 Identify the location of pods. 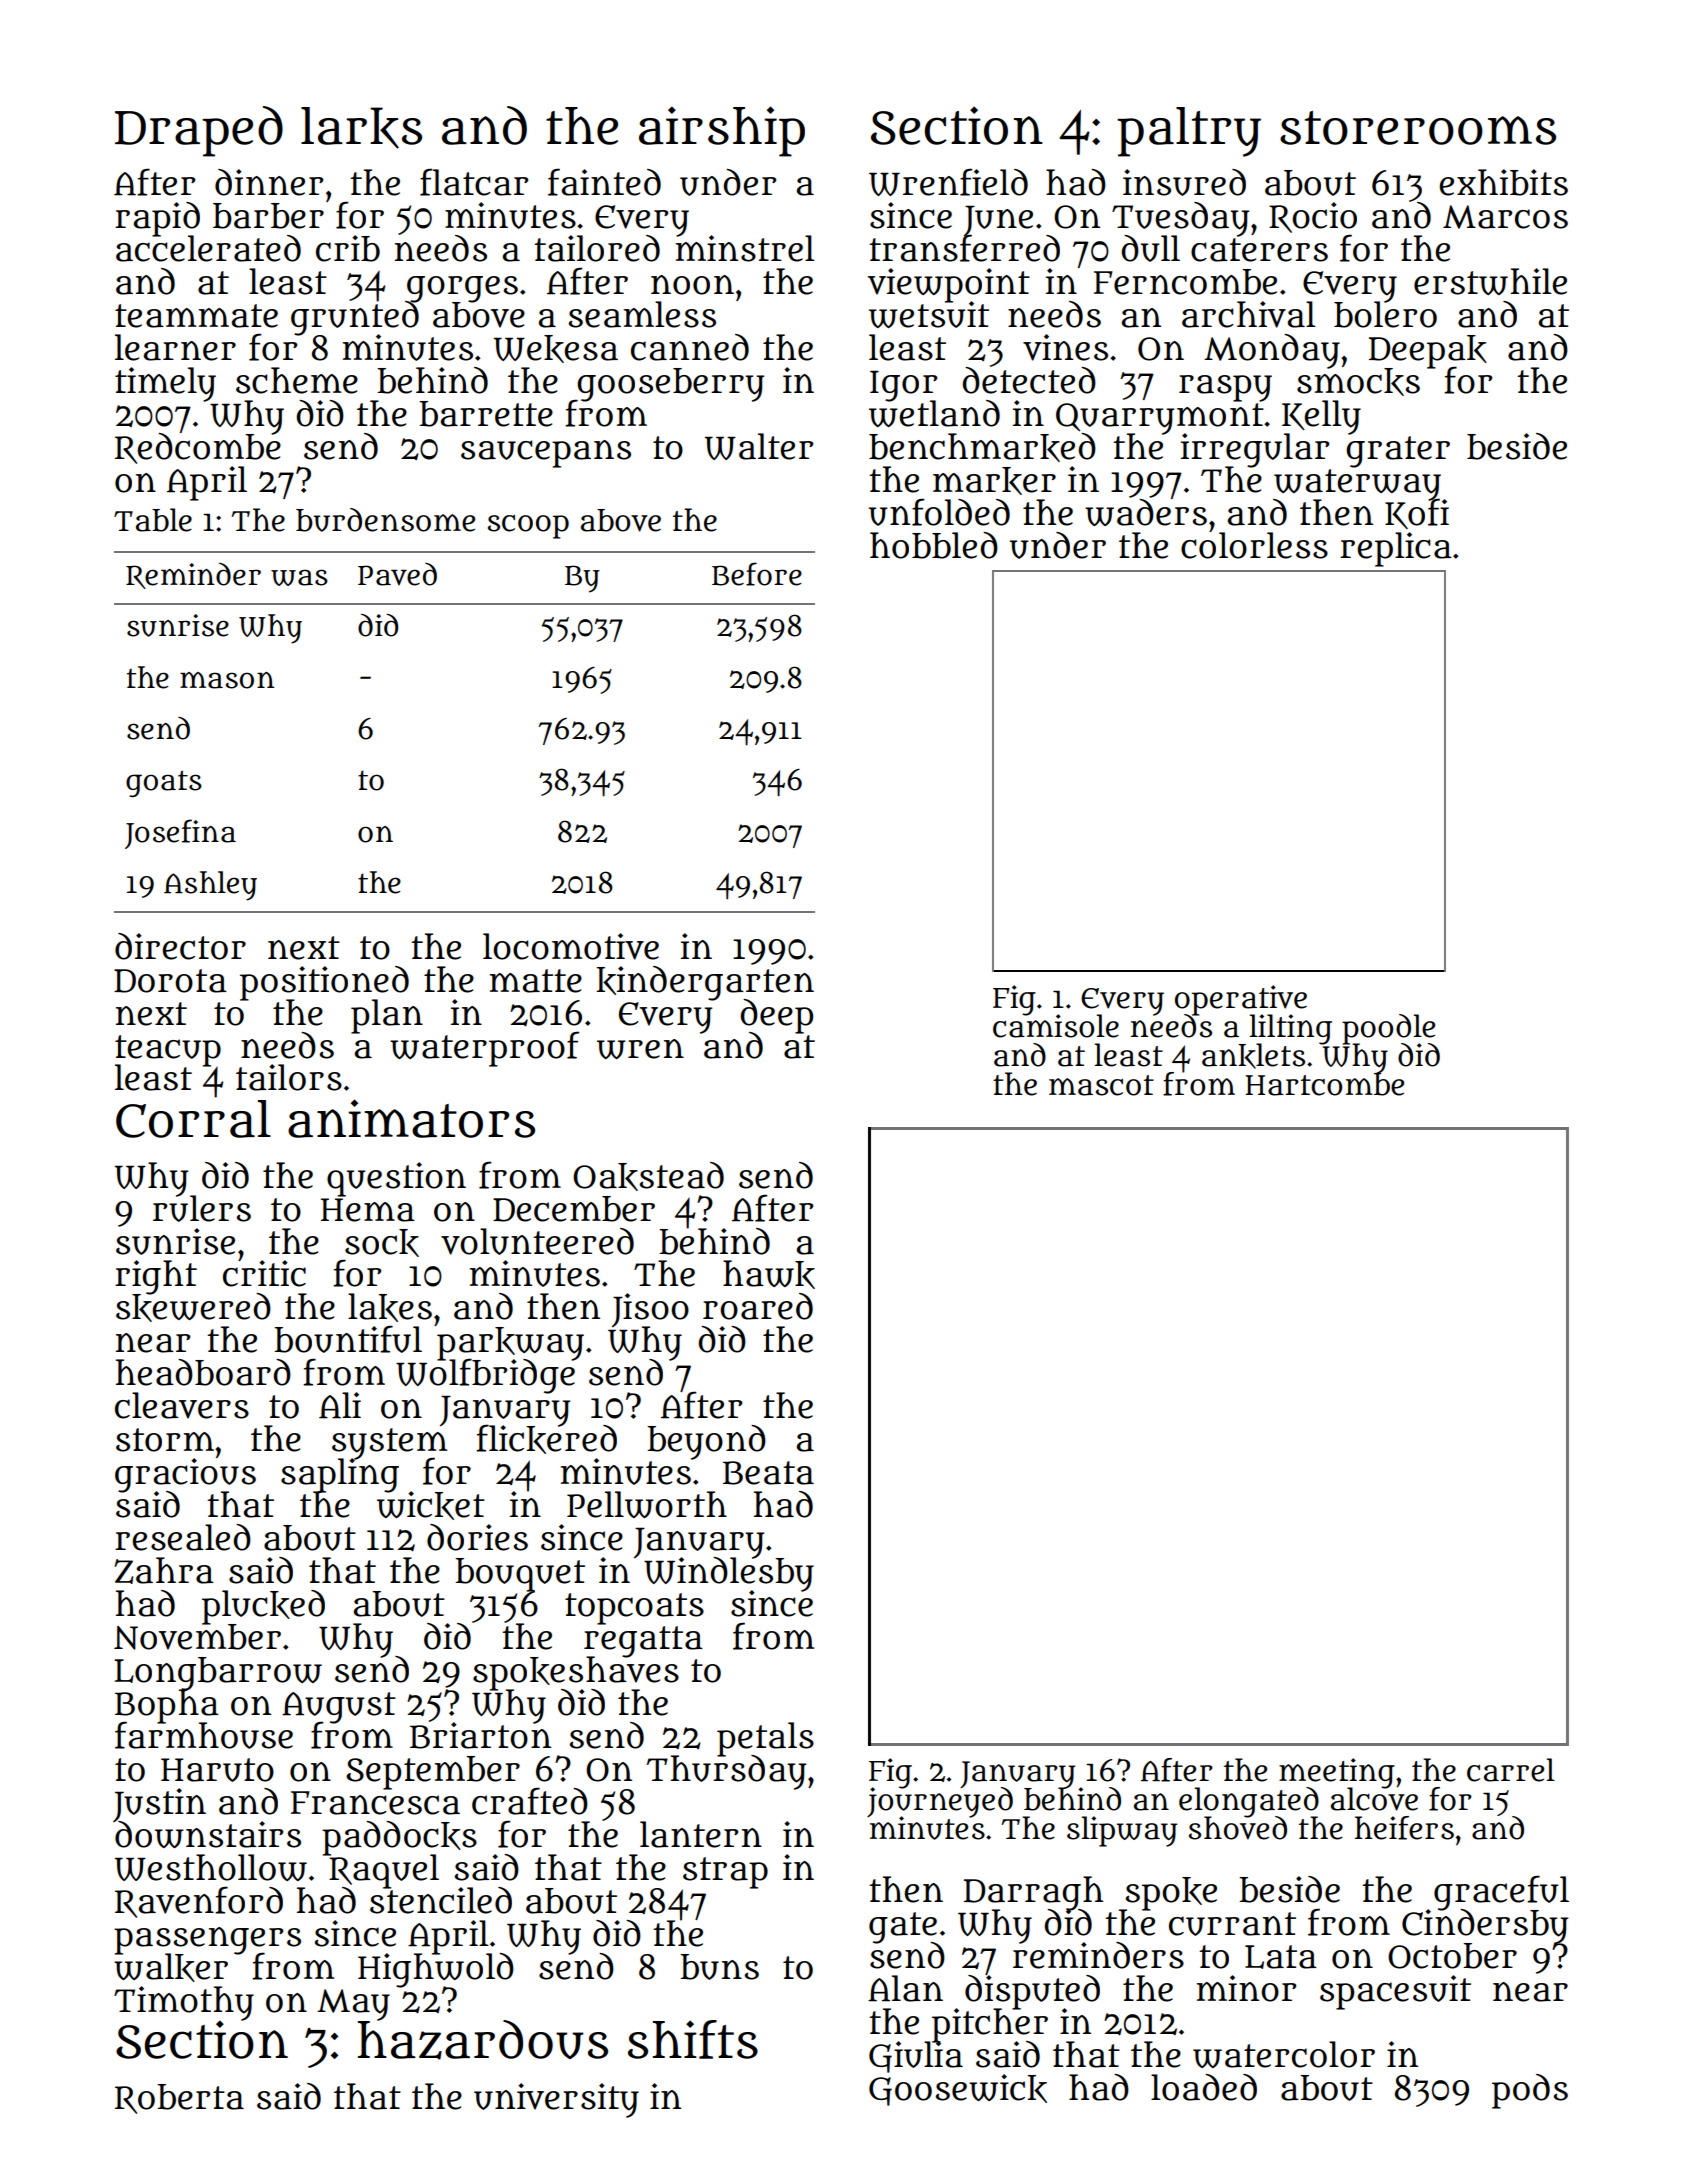
(1530, 2091).
